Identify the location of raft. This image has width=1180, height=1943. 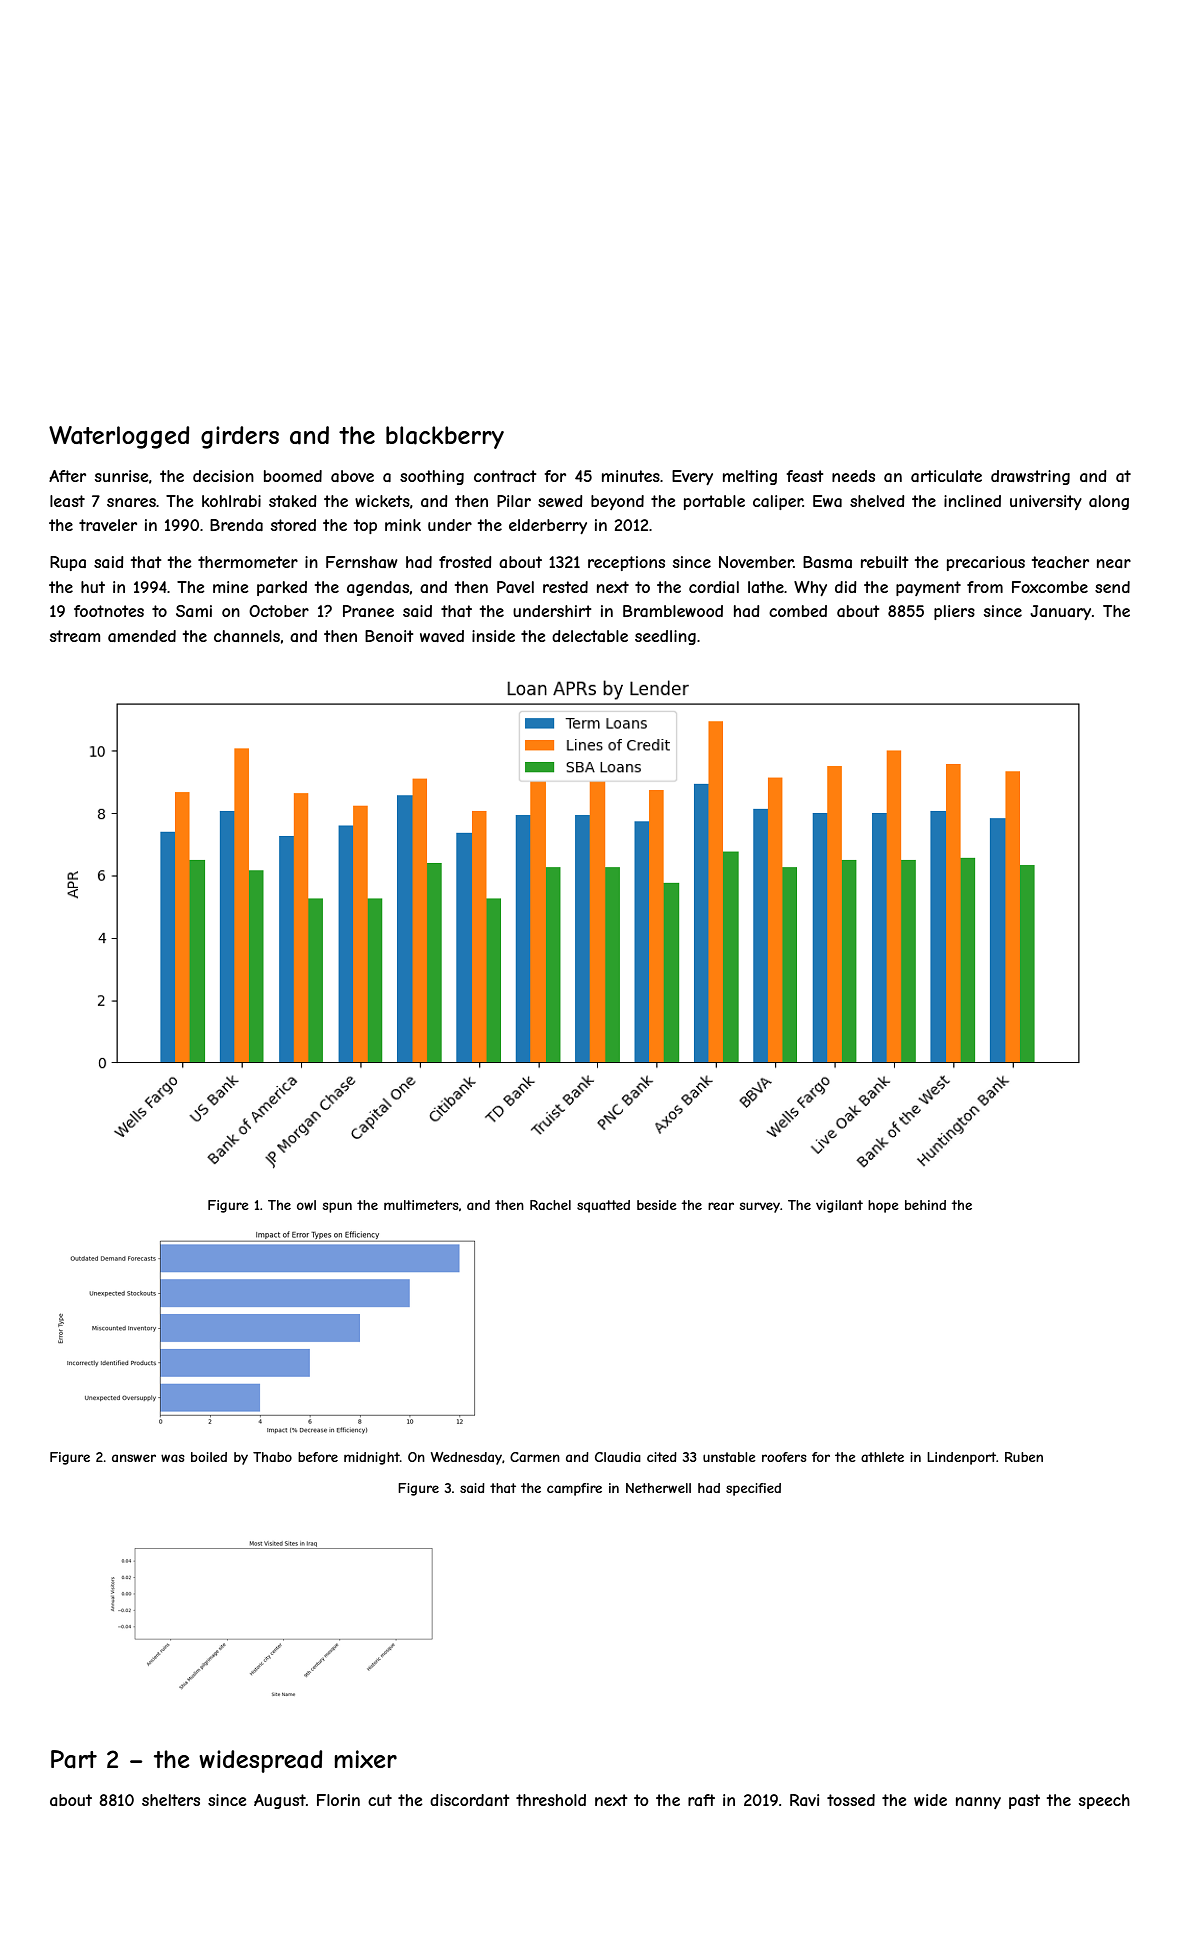
(701, 1800).
